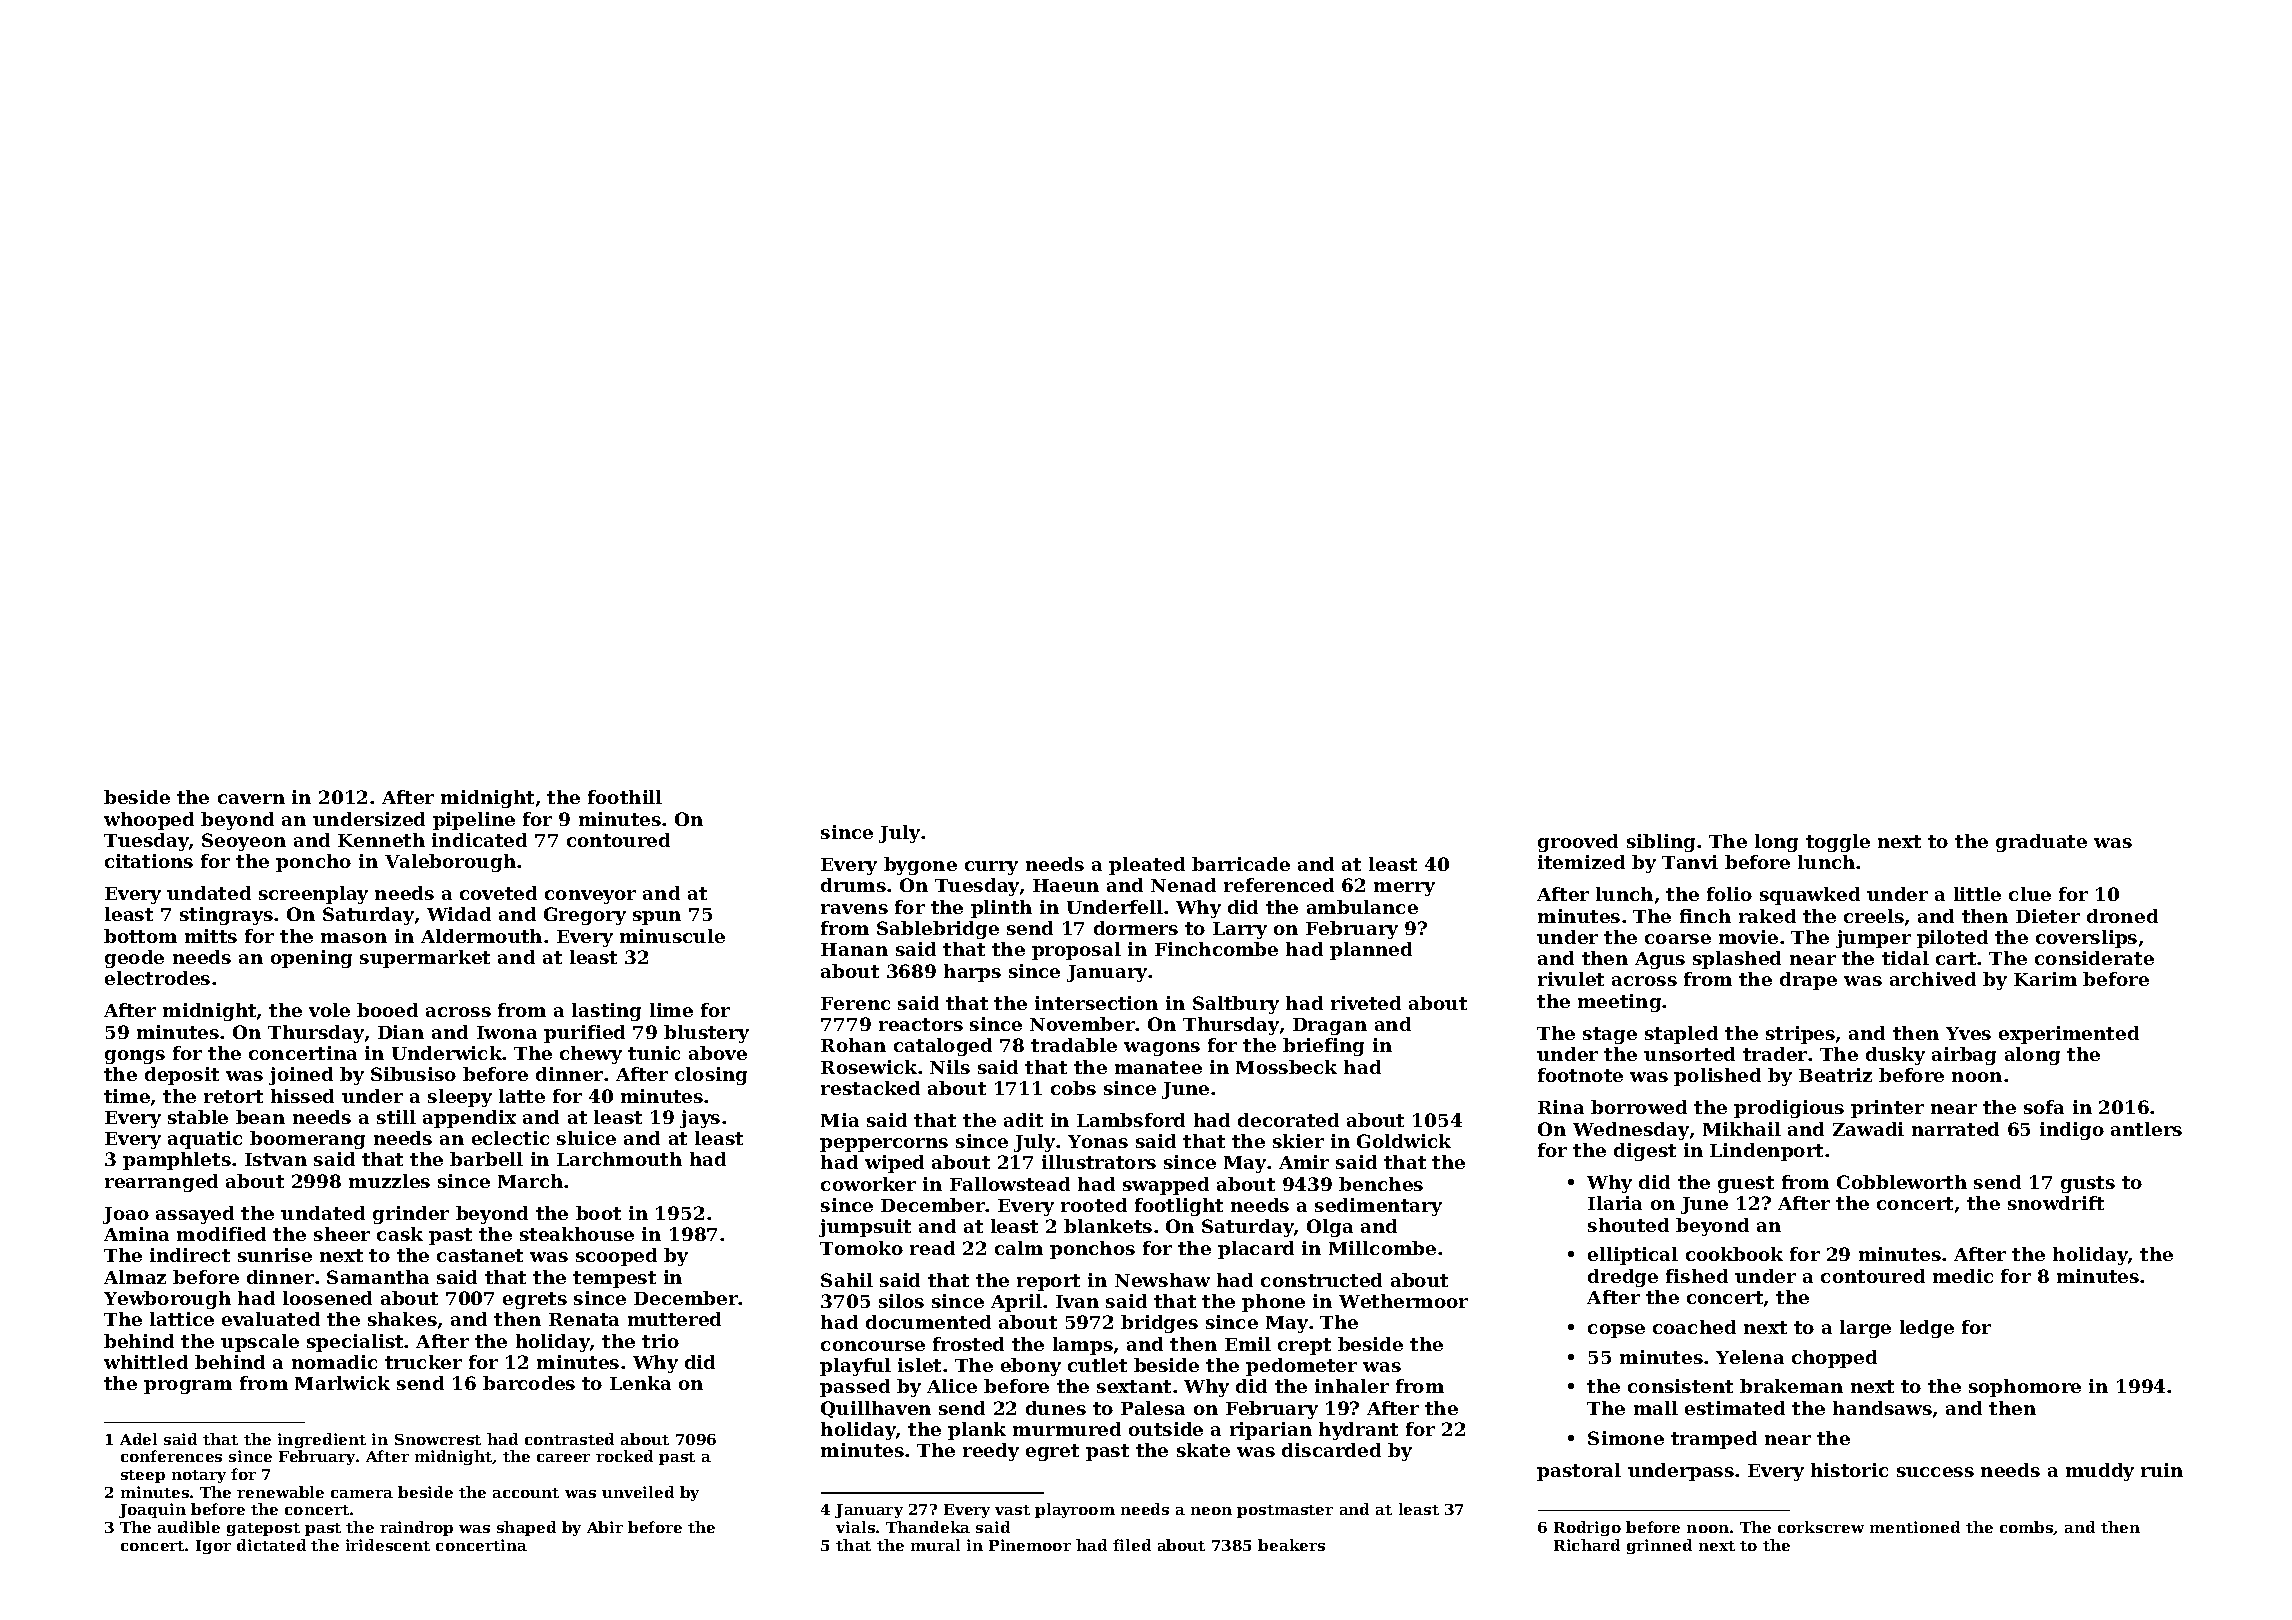 The height and width of the screenshot is (1620, 2292). What do you see at coordinates (1147, 866) in the screenshot?
I see `pleated` at bounding box center [1147, 866].
